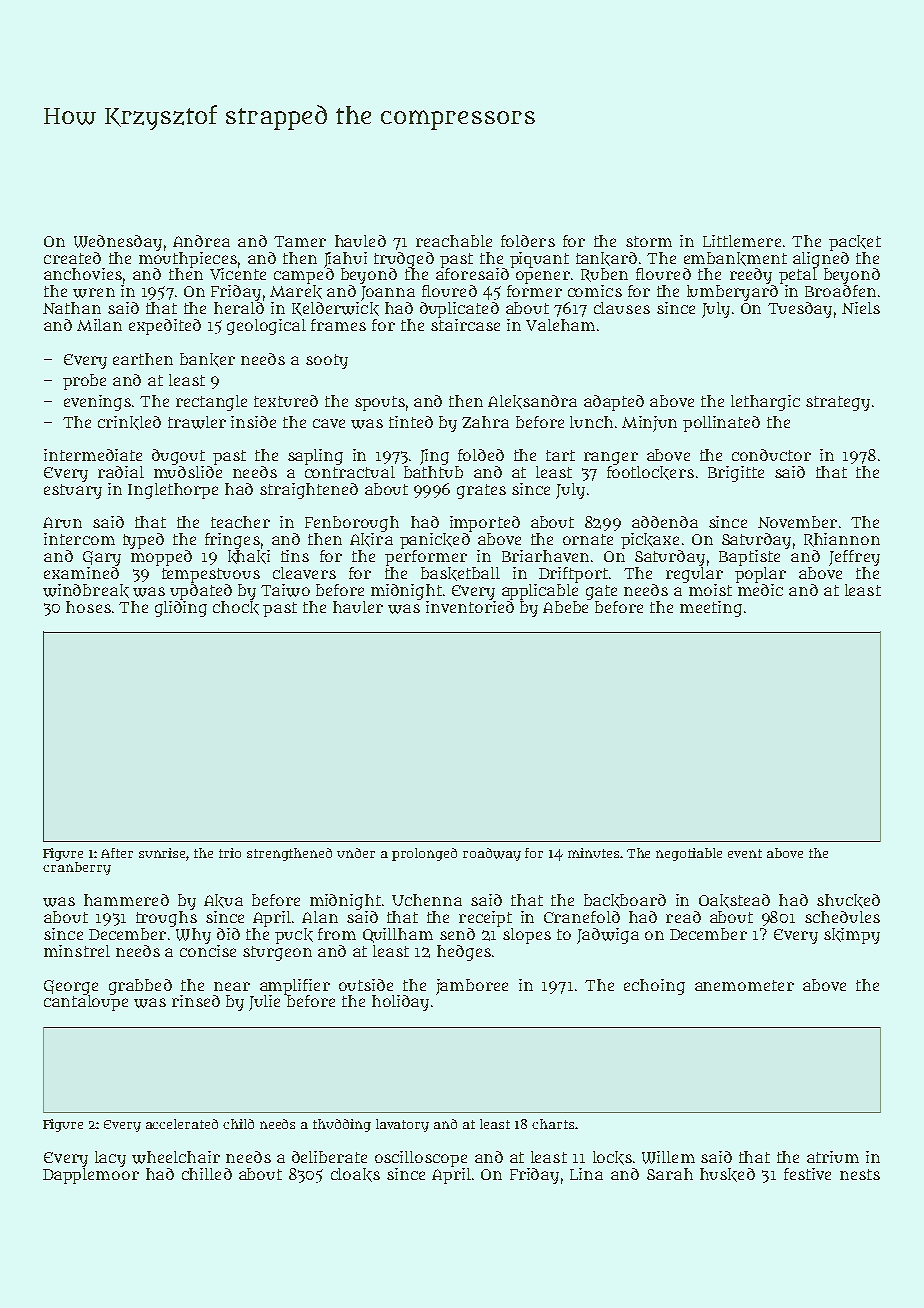 The width and height of the screenshot is (924, 1308). What do you see at coordinates (182, 1124) in the screenshot?
I see `accelerated` at bounding box center [182, 1124].
